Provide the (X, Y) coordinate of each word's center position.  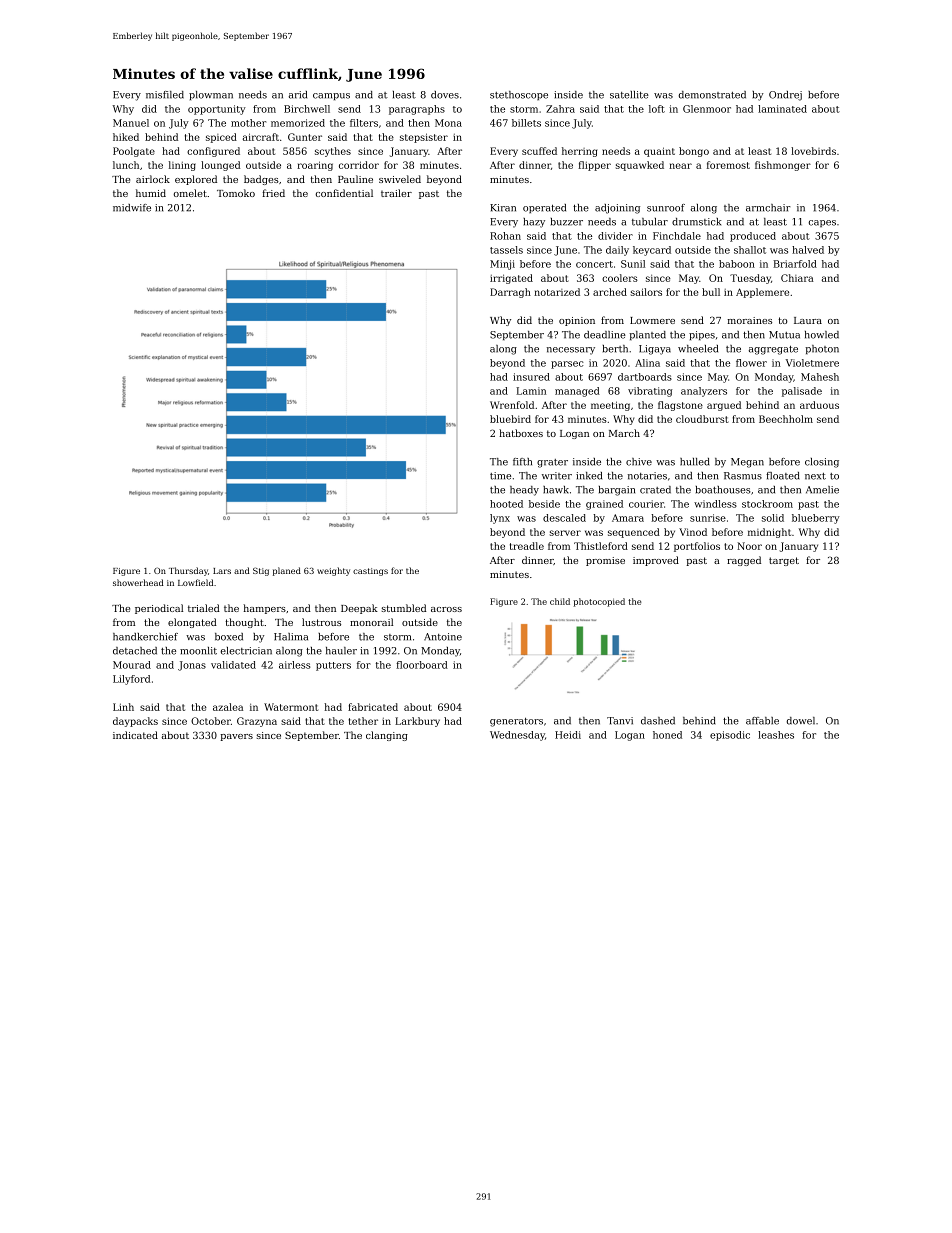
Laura (808, 320)
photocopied (599, 602)
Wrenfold (512, 405)
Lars (222, 571)
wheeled (698, 349)
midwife (132, 208)
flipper (594, 166)
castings (370, 572)
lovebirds (813, 151)
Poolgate (134, 152)
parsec (567, 365)
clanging (387, 736)
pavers (236, 737)
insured (531, 377)
